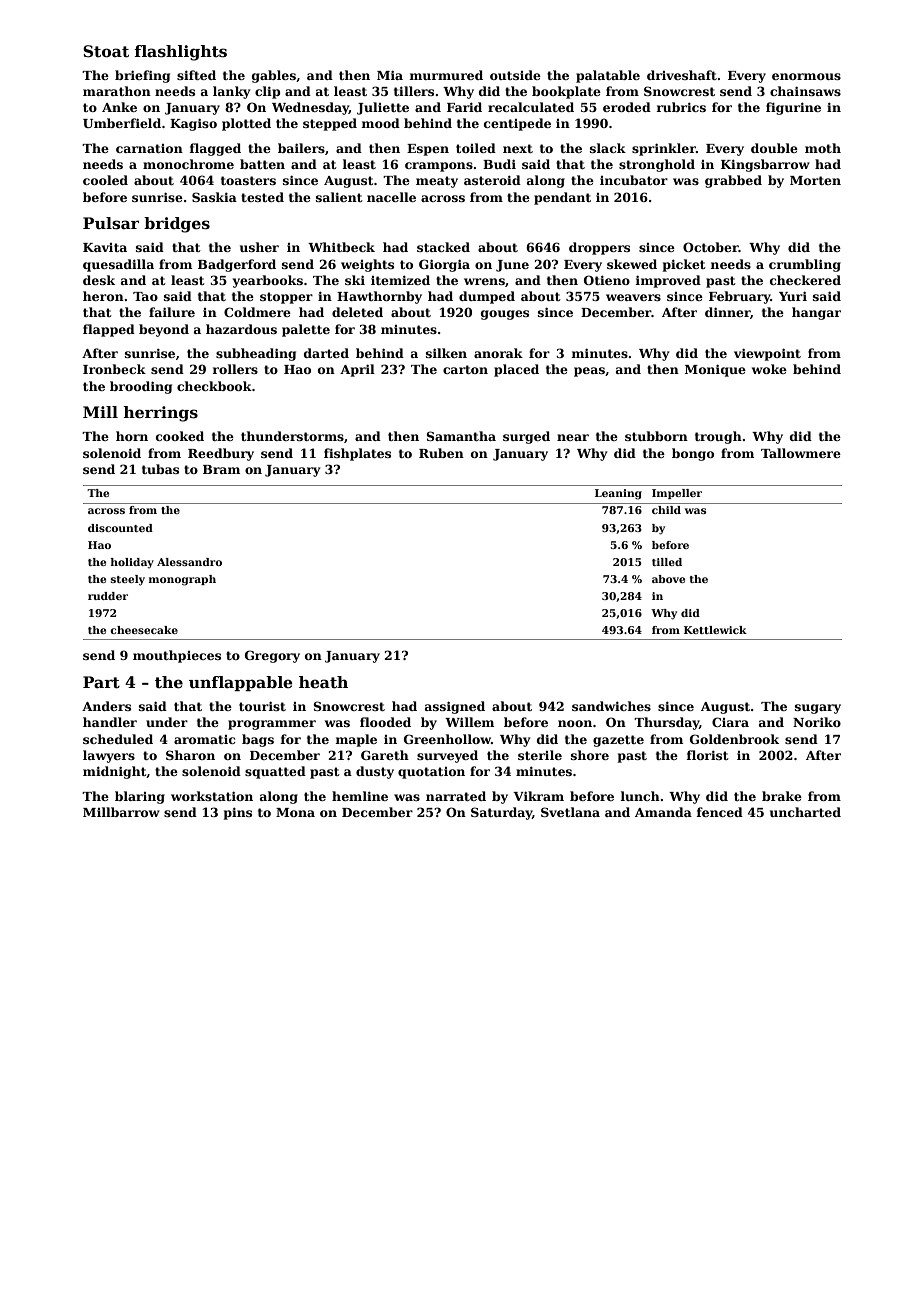 The image size is (924, 1308). Describe the element at coordinates (214, 386) in the document. I see `checkbook` at that location.
